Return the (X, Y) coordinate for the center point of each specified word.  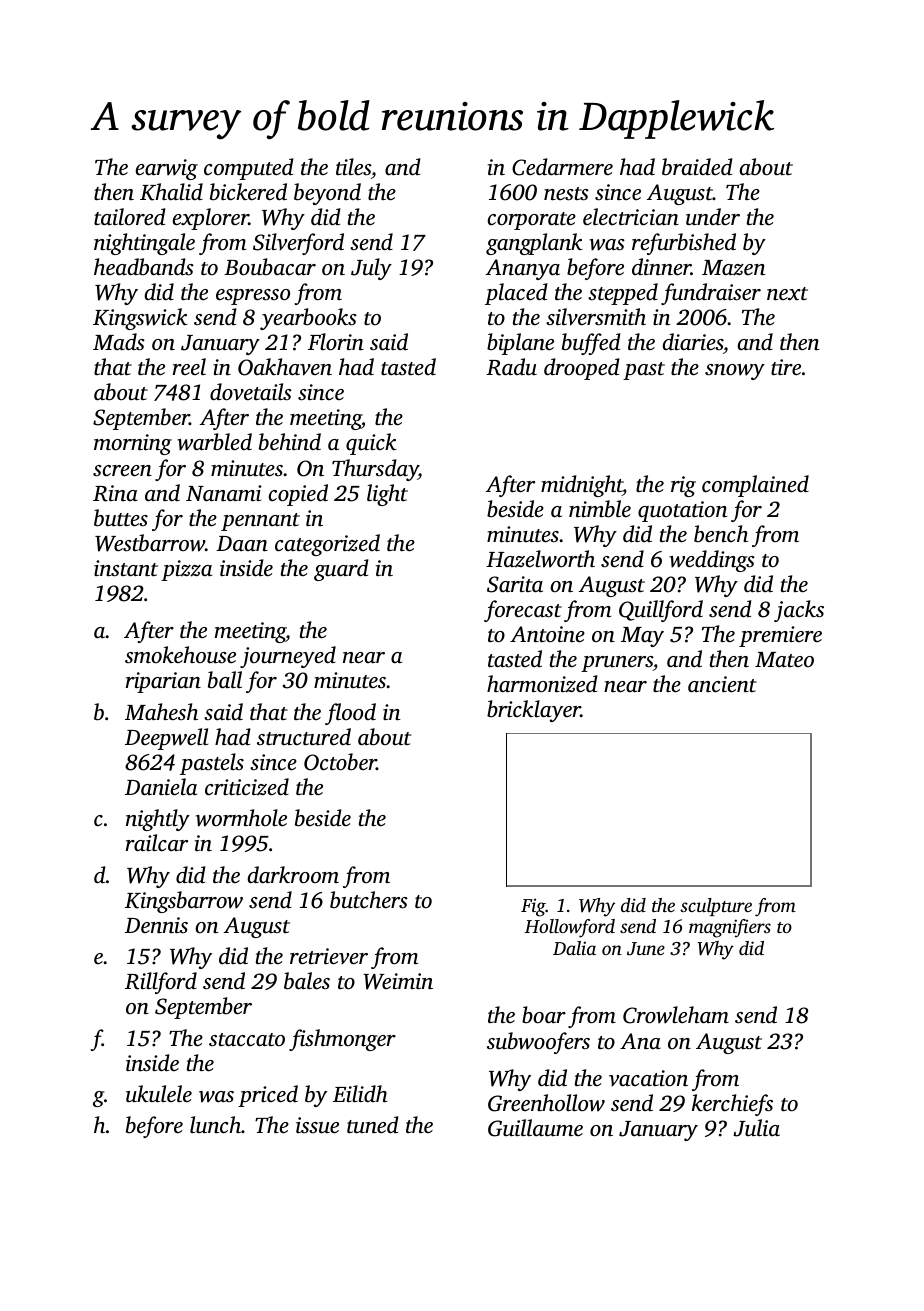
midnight (582, 486)
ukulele (159, 1094)
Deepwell (166, 739)
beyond (327, 194)
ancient (722, 684)
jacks (799, 611)
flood (350, 714)
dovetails (251, 392)
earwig (166, 169)
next (787, 294)
